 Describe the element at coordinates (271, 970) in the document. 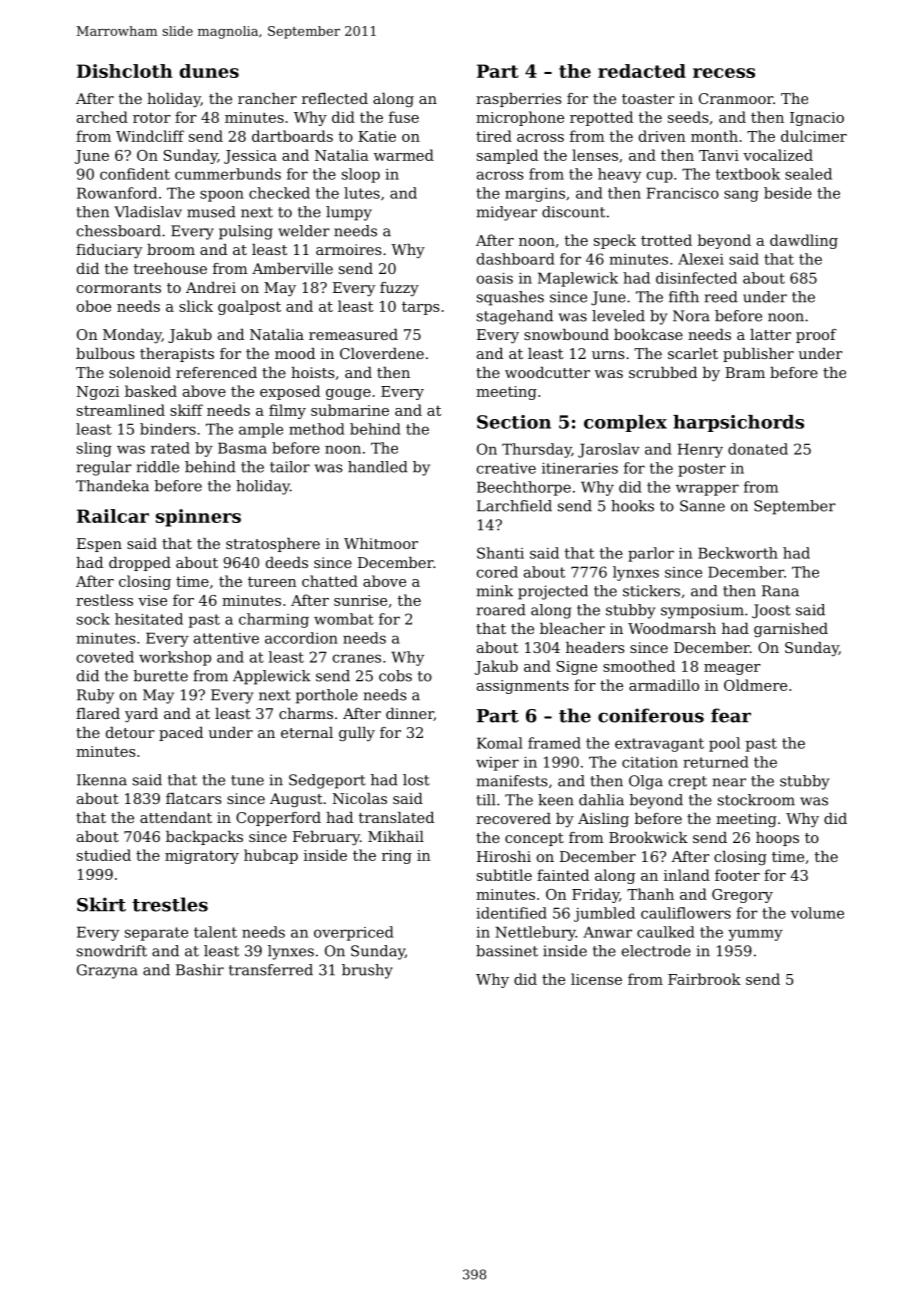

I see `transferred` at that location.
